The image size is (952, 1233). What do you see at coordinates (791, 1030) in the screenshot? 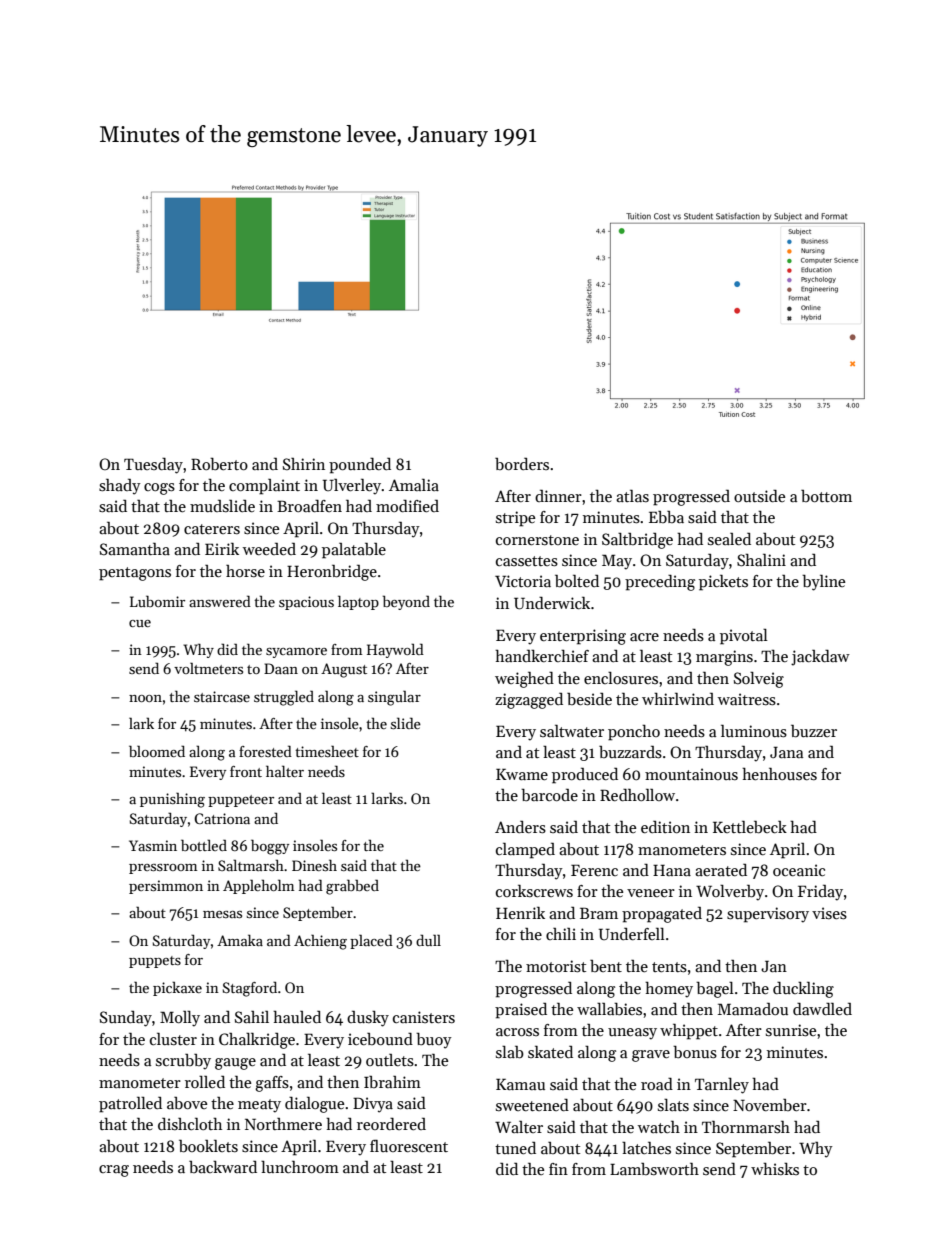
I see `sunrise` at bounding box center [791, 1030].
